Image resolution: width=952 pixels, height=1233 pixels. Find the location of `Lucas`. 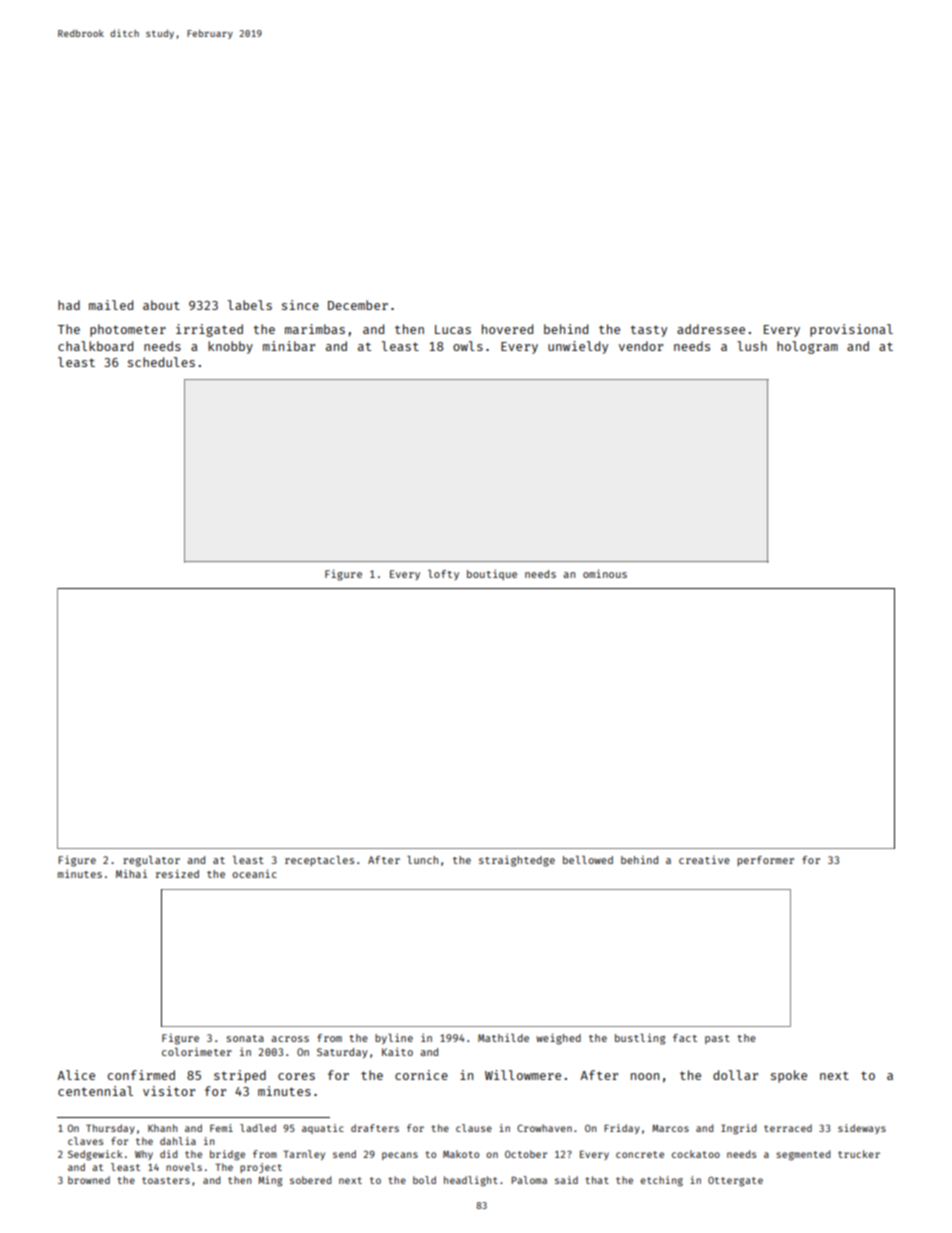

Lucas is located at coordinates (453, 329).
